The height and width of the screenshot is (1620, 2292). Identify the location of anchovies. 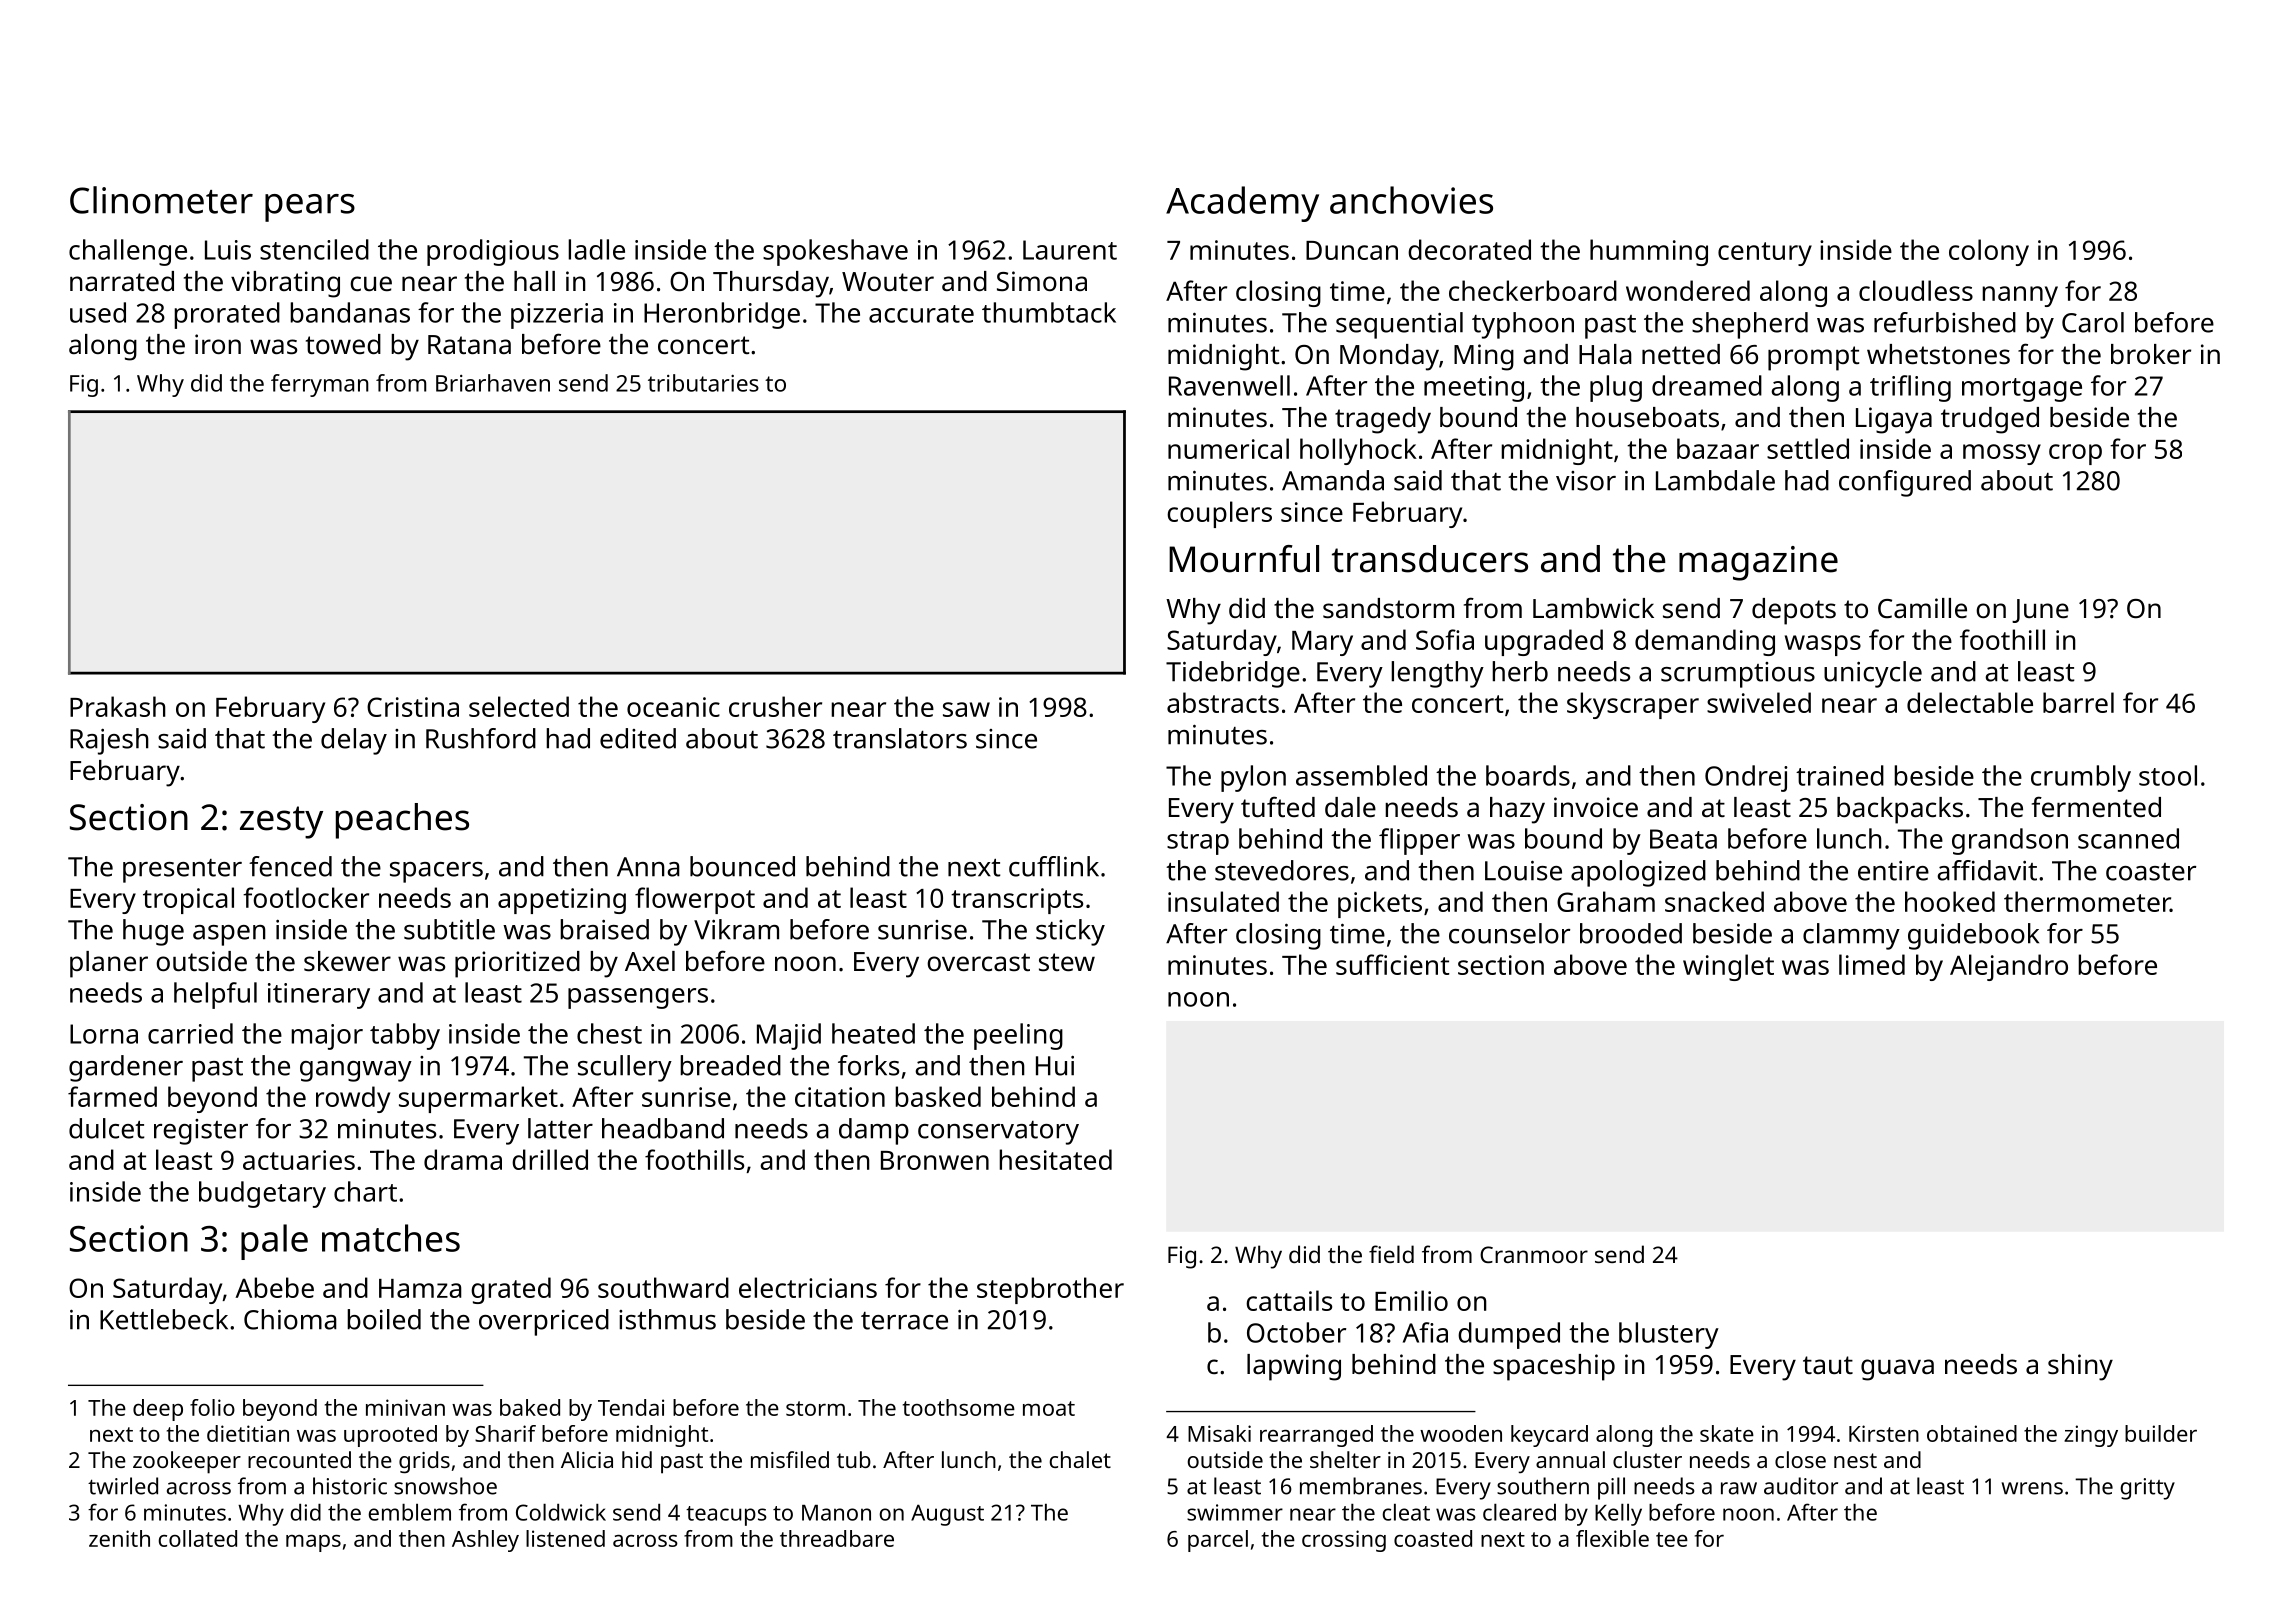
(1411, 200).
